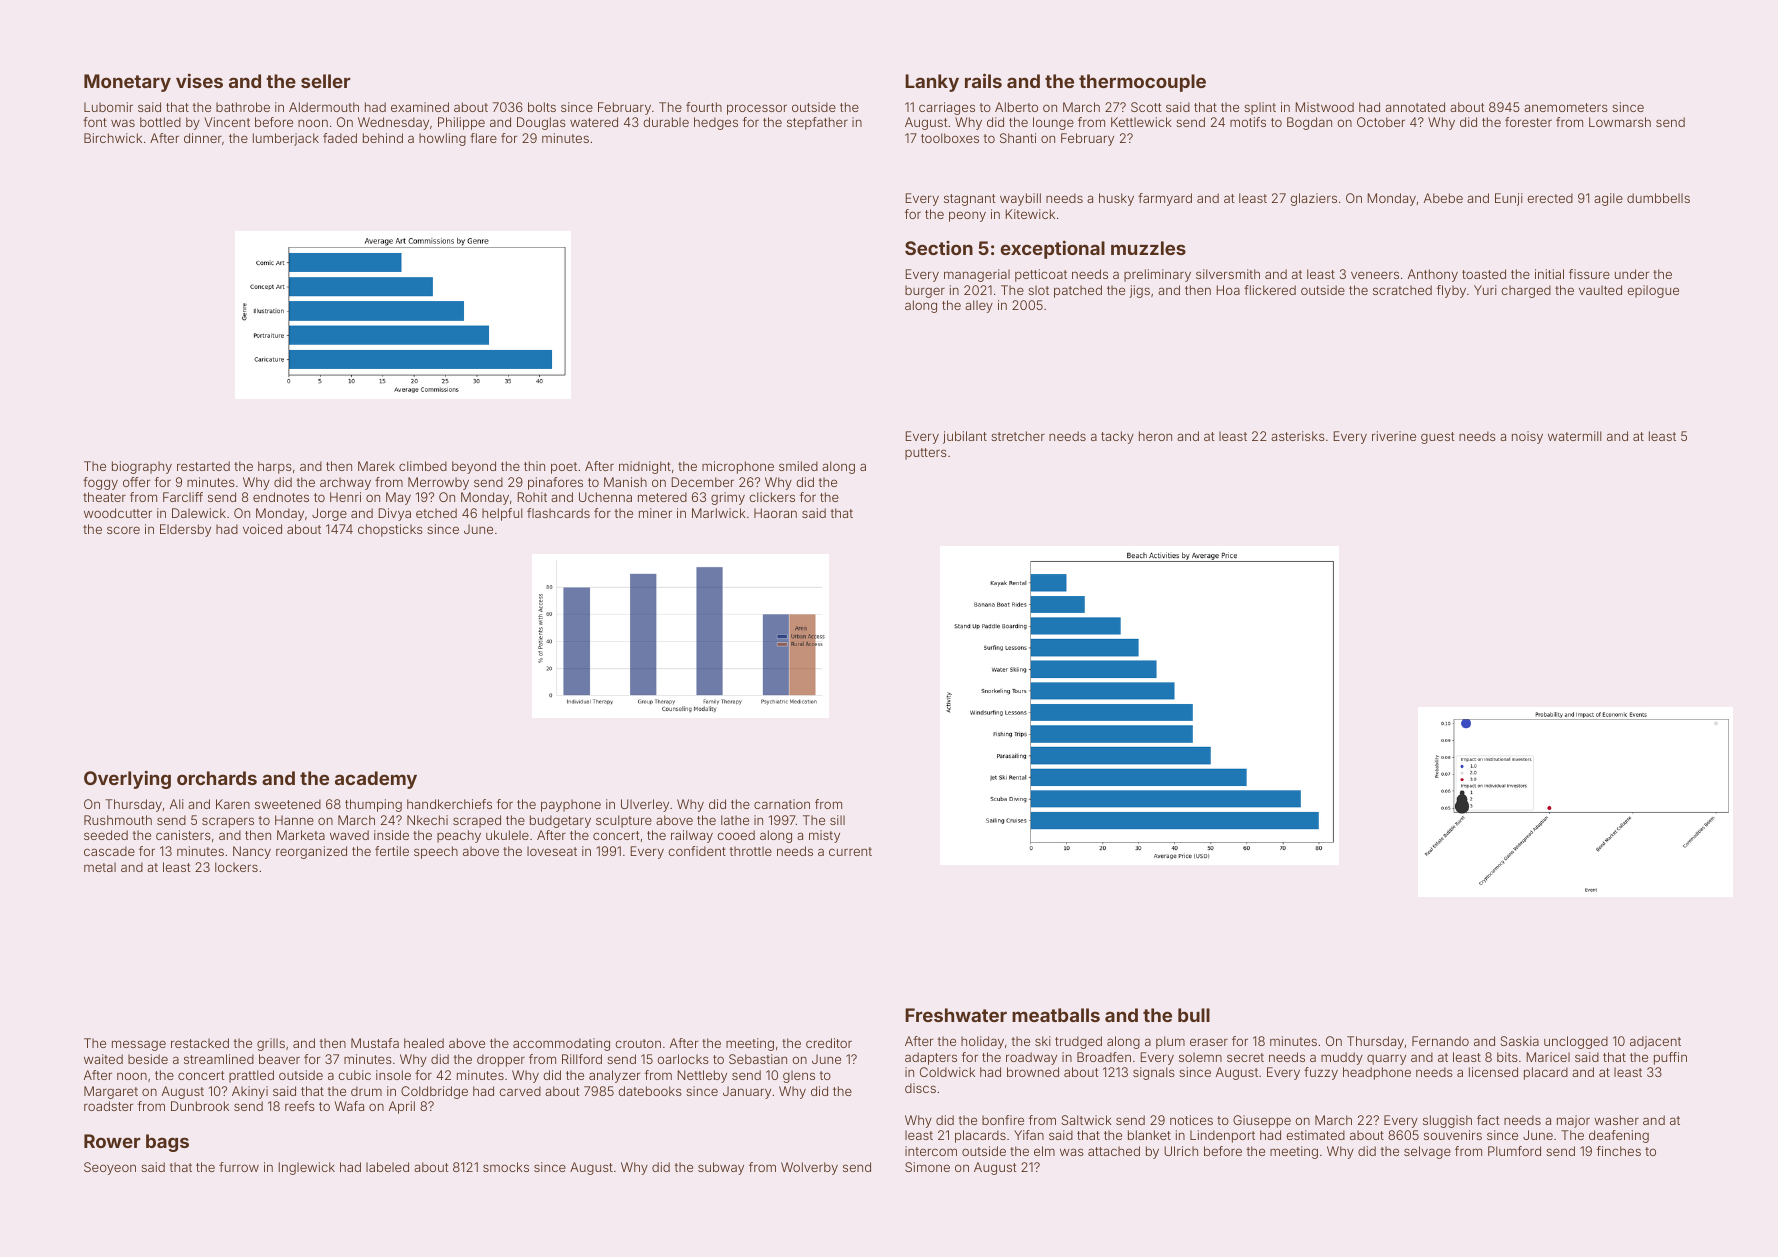  What do you see at coordinates (1114, 1151) in the screenshot?
I see `attached` at bounding box center [1114, 1151].
